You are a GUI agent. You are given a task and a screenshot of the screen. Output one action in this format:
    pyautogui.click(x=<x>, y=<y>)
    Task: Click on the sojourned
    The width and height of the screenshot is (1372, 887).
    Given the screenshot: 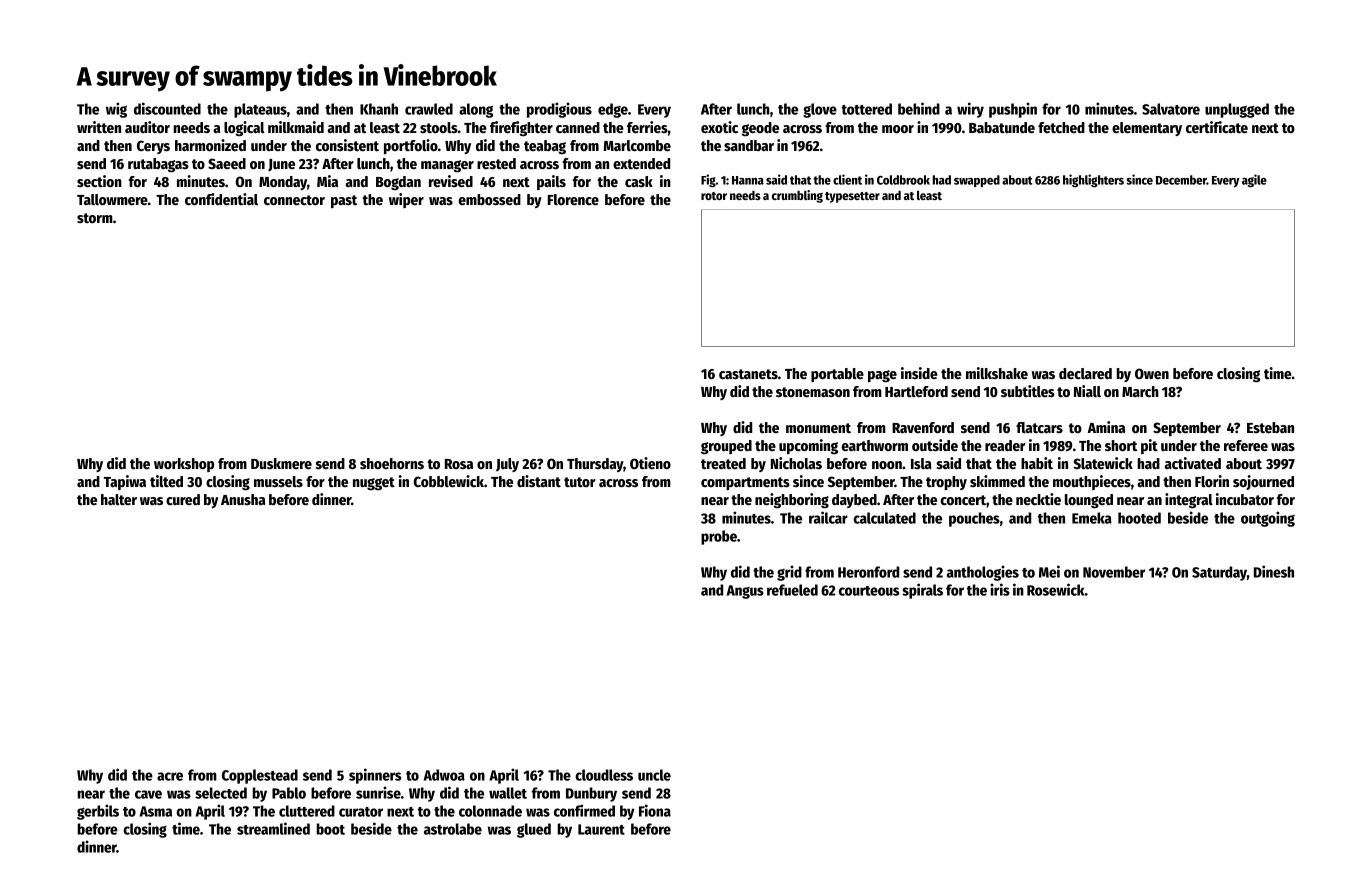 What is the action you would take?
    pyautogui.click(x=1263, y=482)
